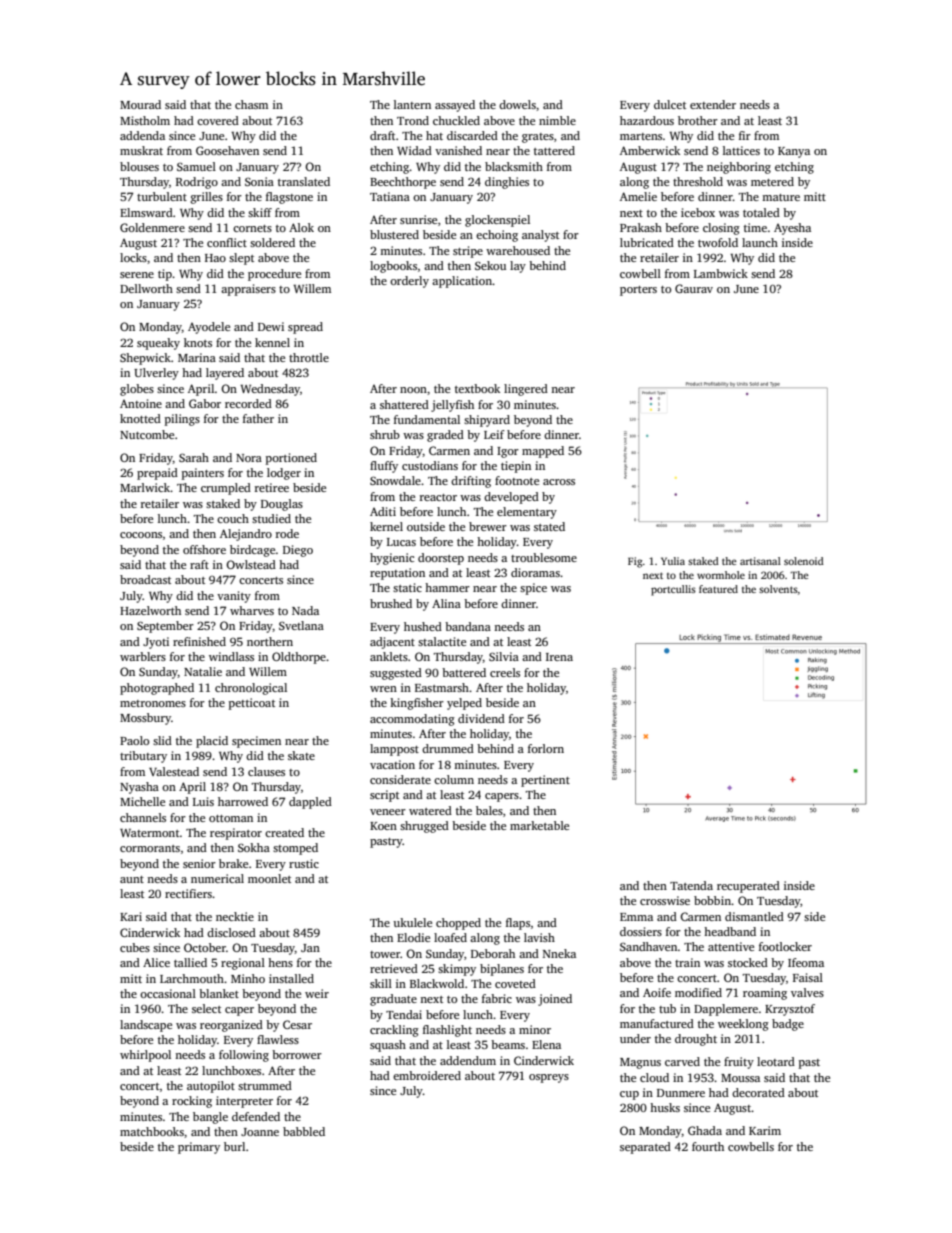  I want to click on separated, so click(645, 1148).
